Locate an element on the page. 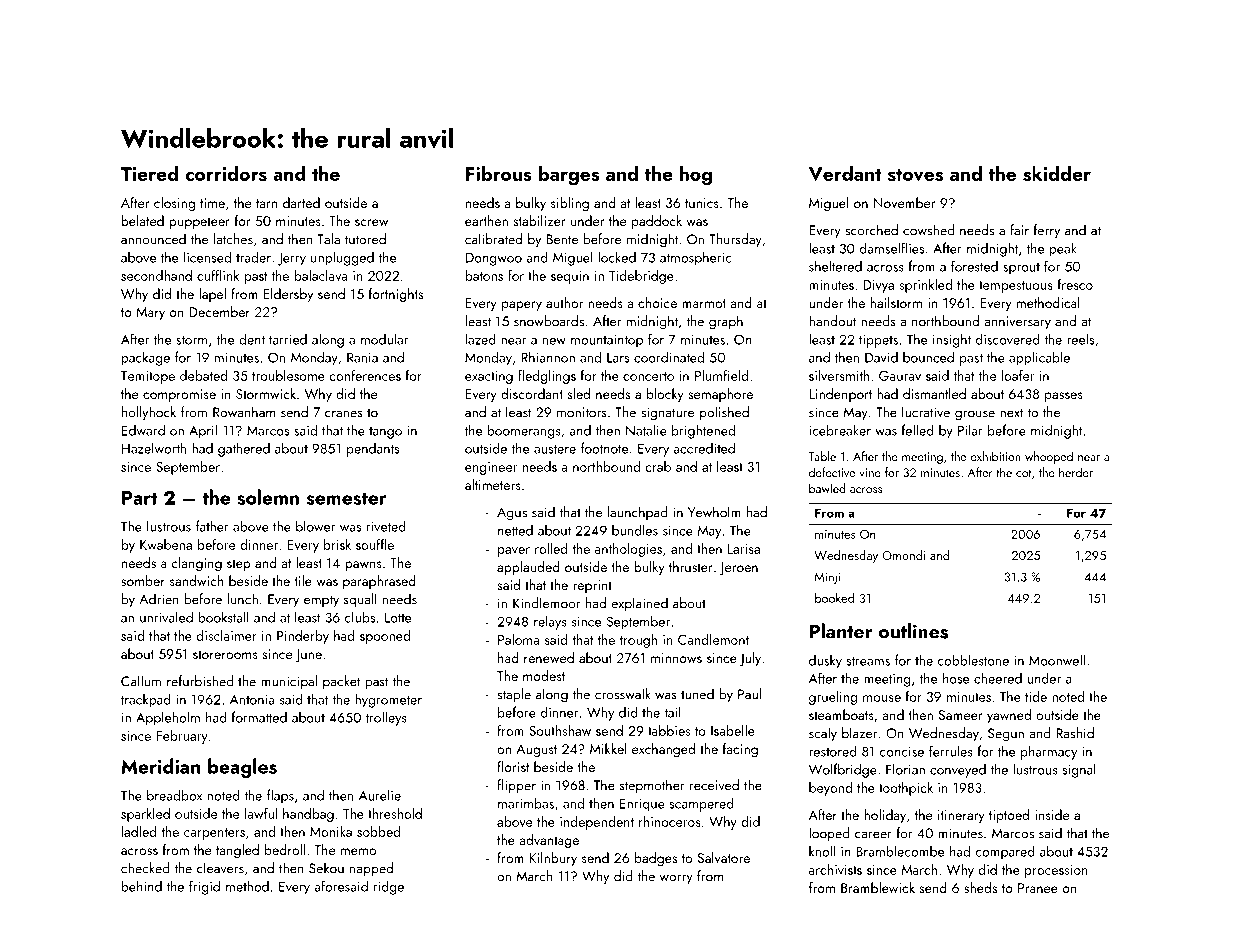  frigid is located at coordinates (204, 887).
